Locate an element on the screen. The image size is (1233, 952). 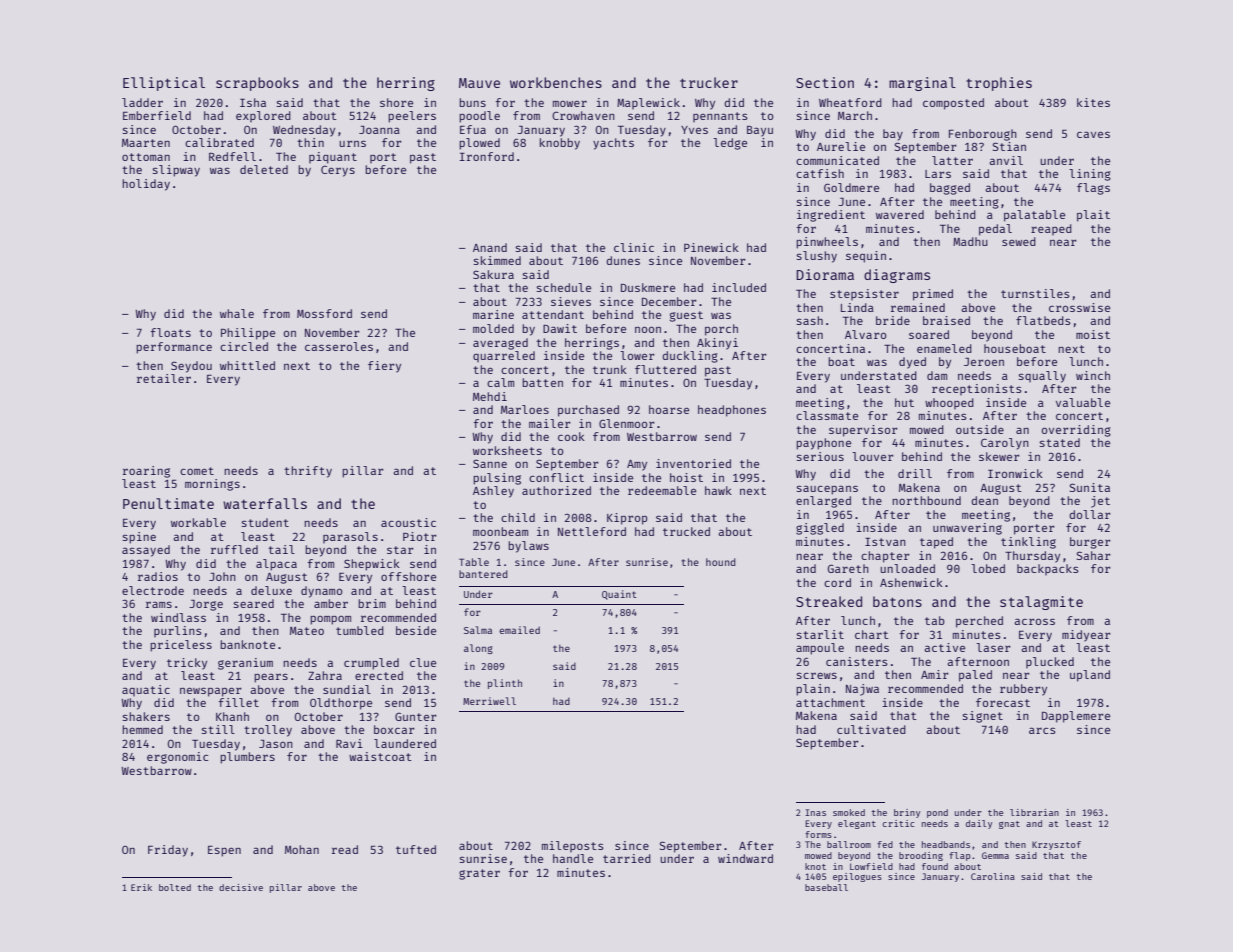
caves is located at coordinates (1093, 134).
